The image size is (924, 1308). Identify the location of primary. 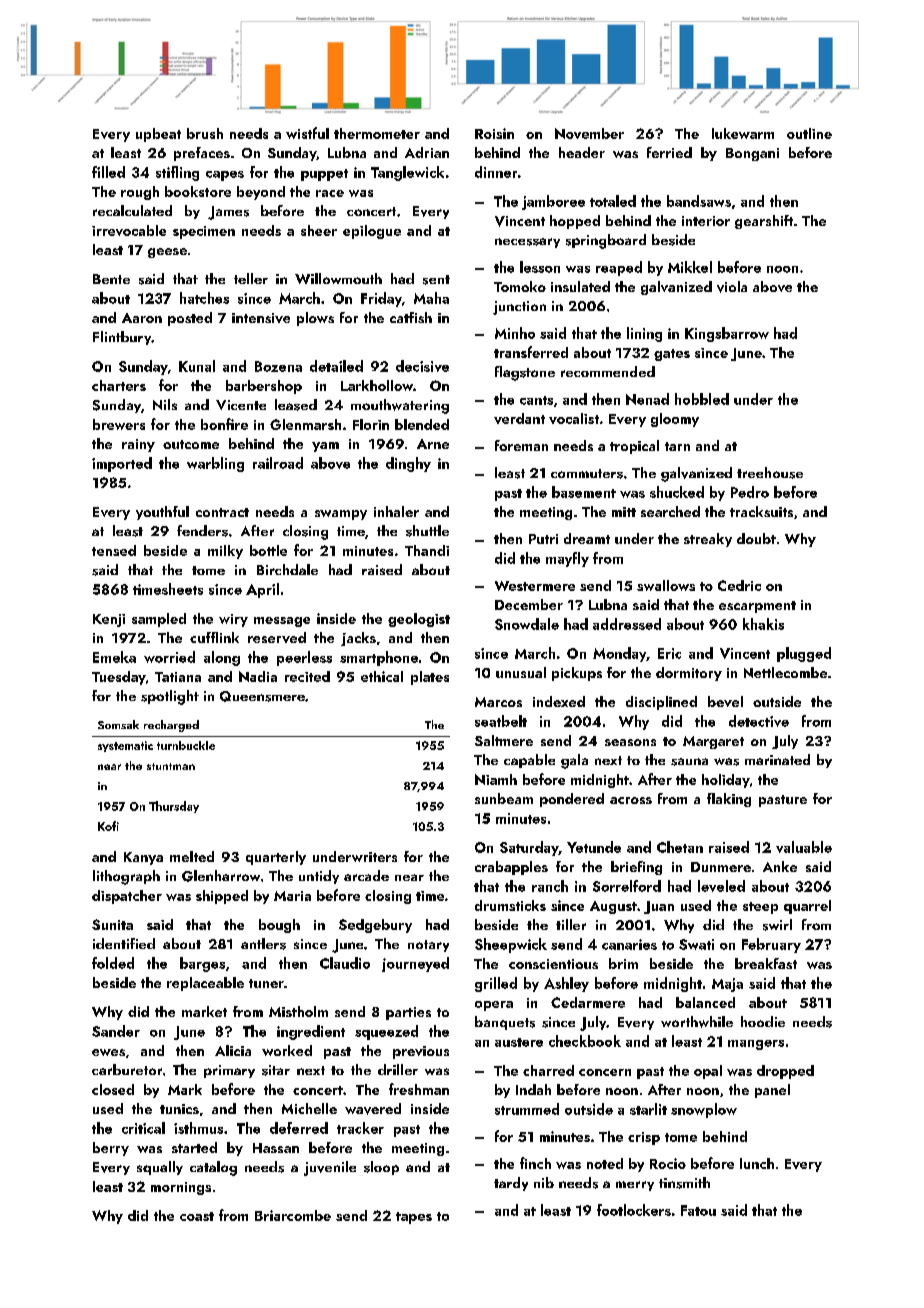
(229, 1071).
